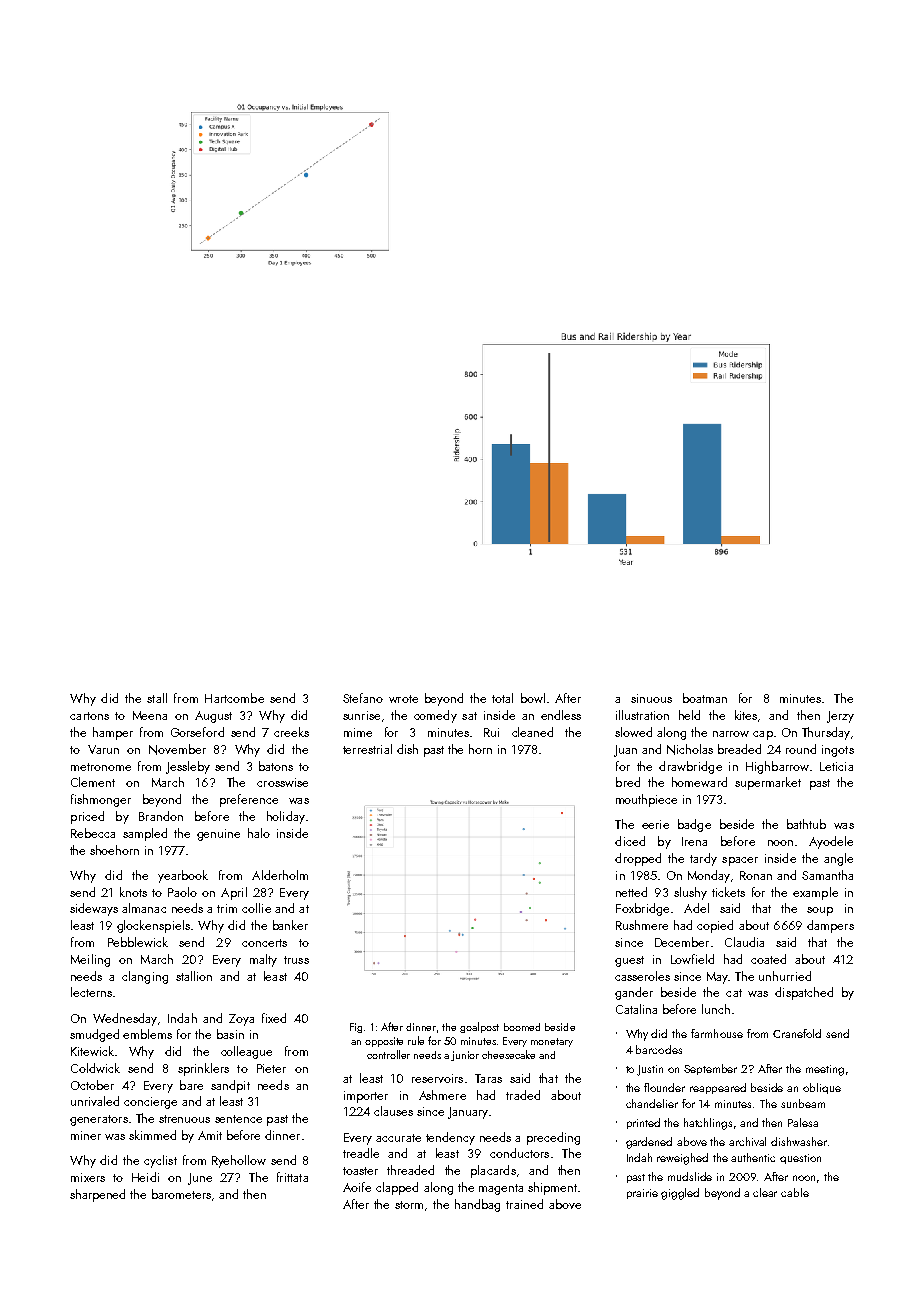 Image resolution: width=924 pixels, height=1308 pixels. Describe the element at coordinates (836, 766) in the image. I see `Leticia` at that location.
